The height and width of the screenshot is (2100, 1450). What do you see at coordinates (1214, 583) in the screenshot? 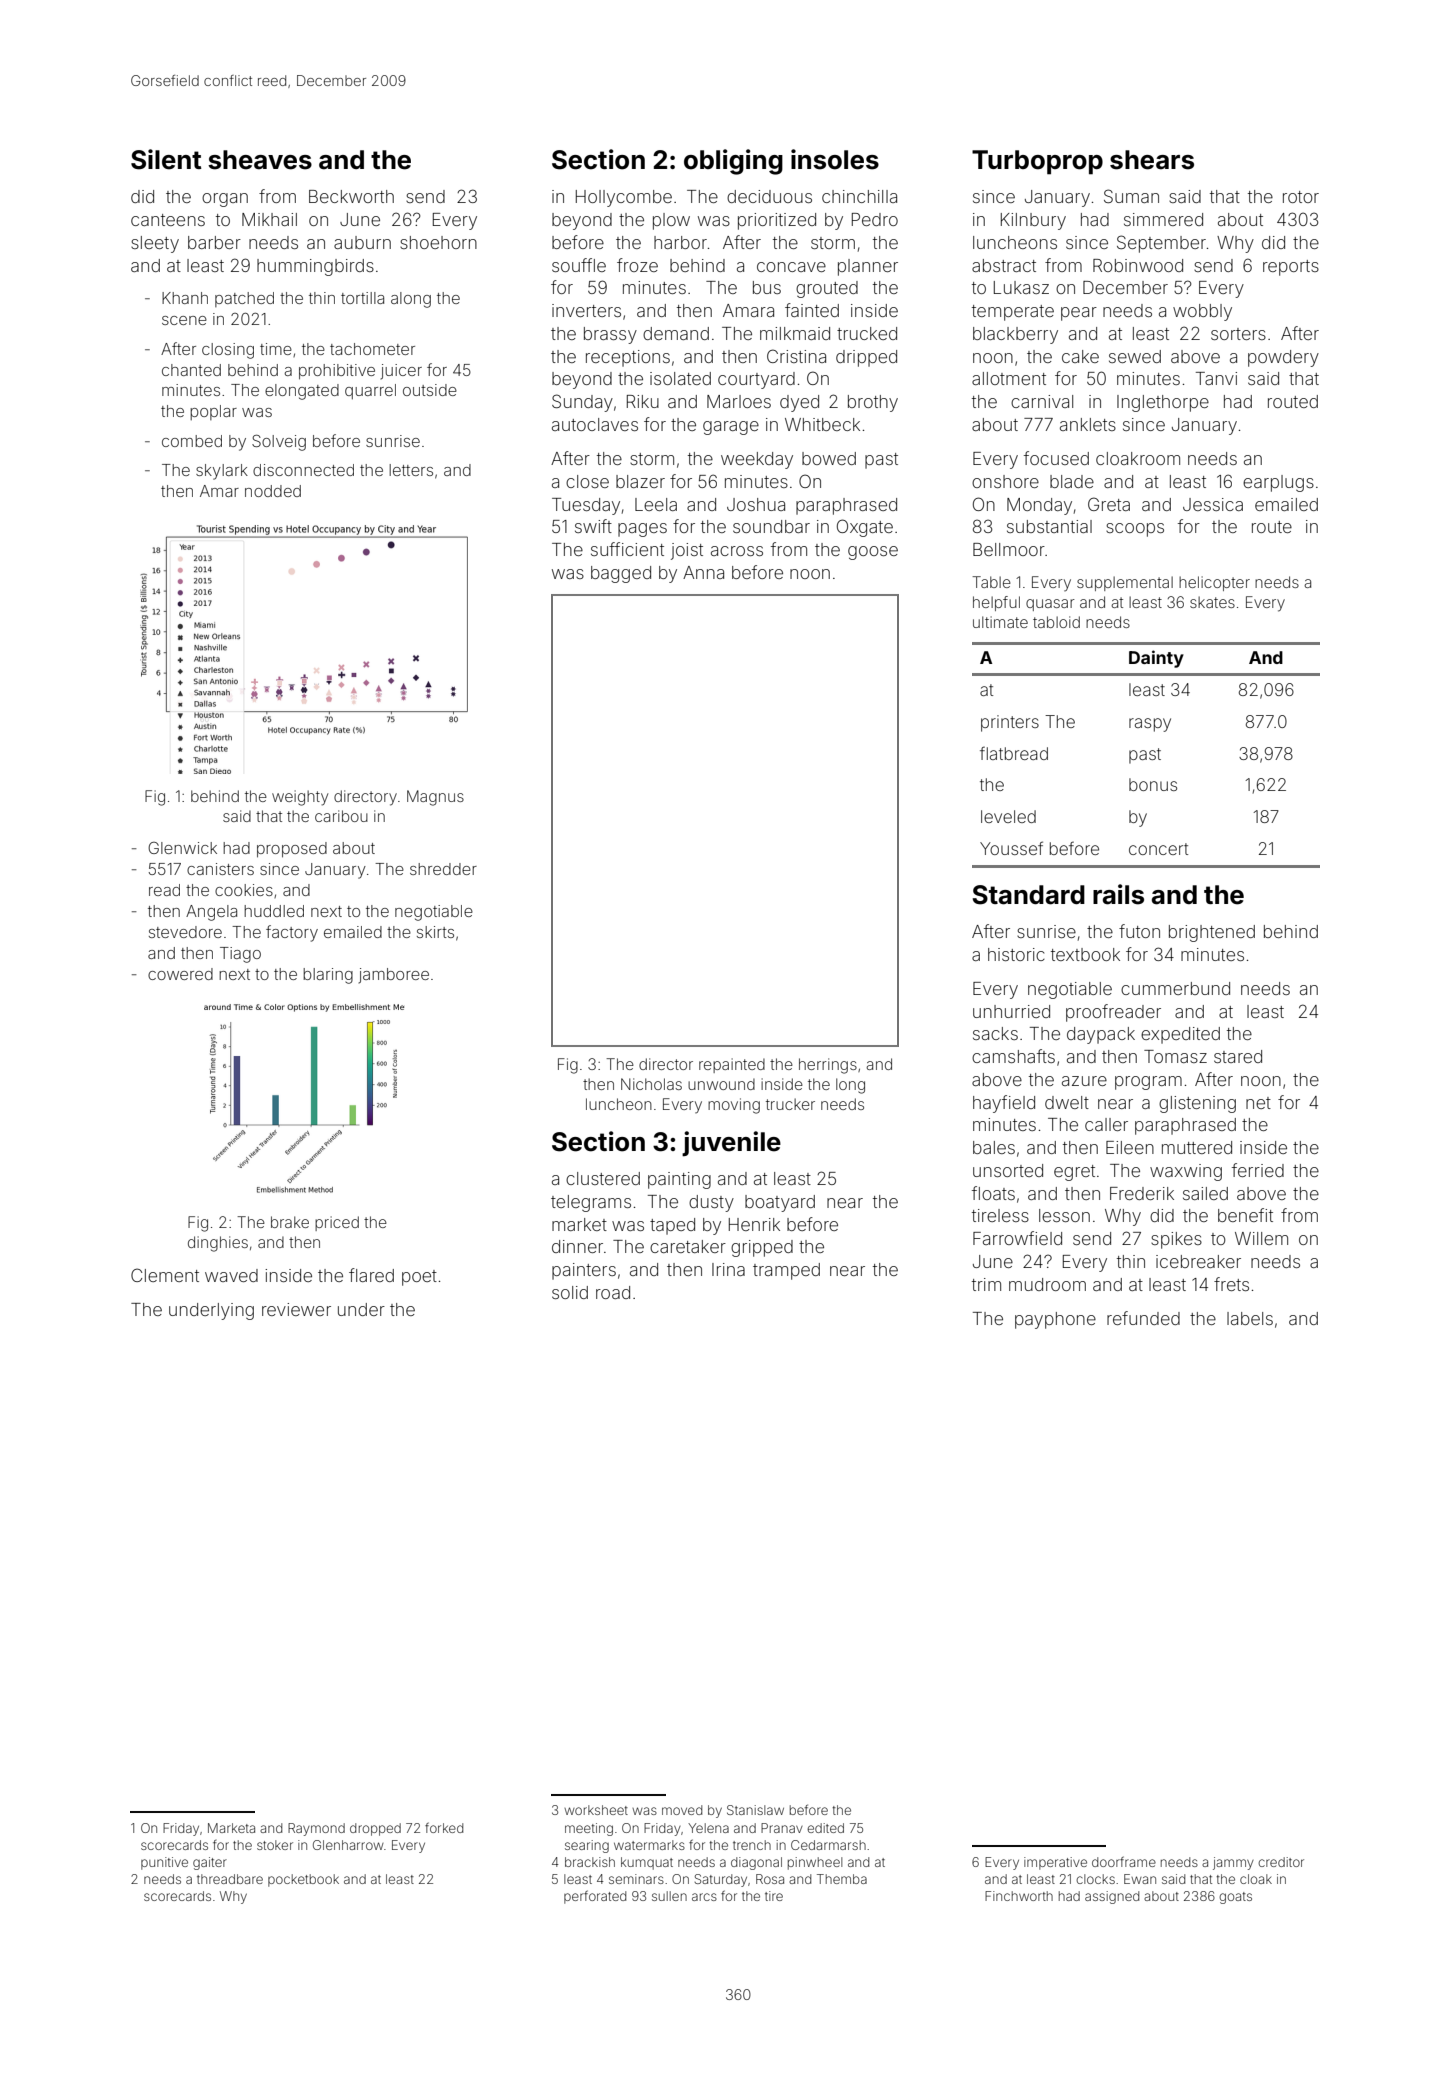
I see `helicopter` at bounding box center [1214, 583].
